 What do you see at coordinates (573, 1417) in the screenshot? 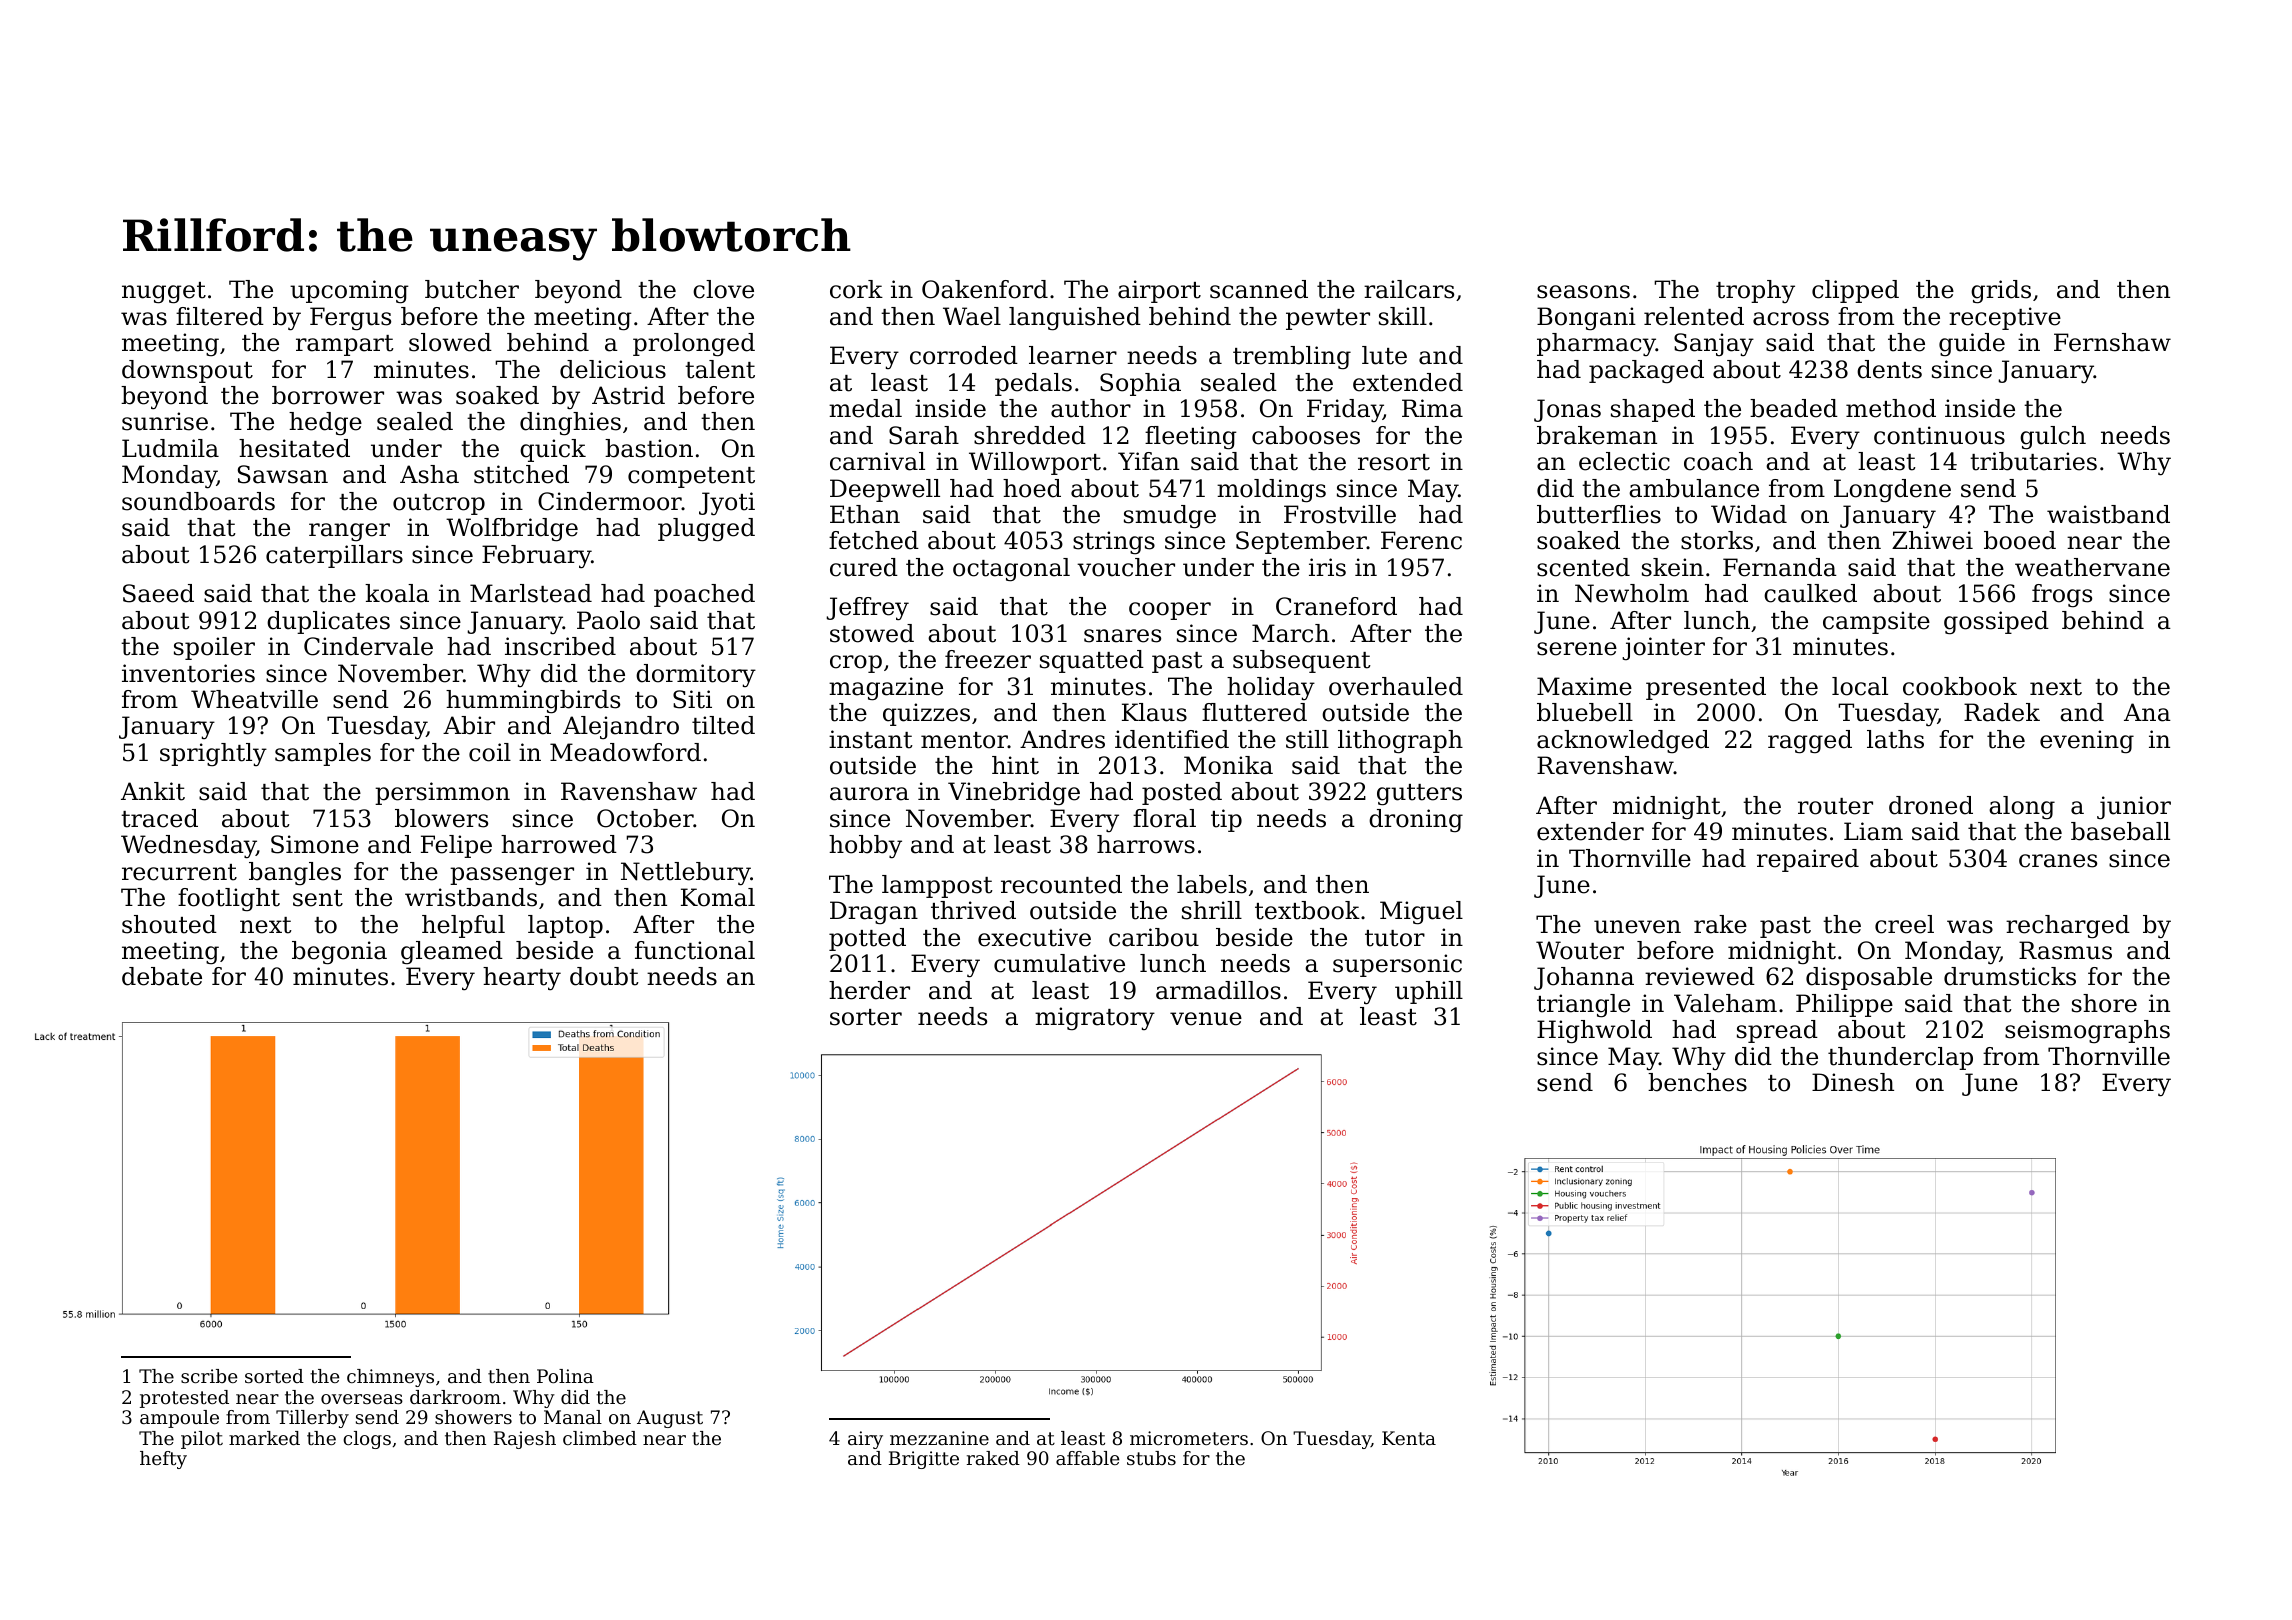
I see `Manal` at bounding box center [573, 1417].
